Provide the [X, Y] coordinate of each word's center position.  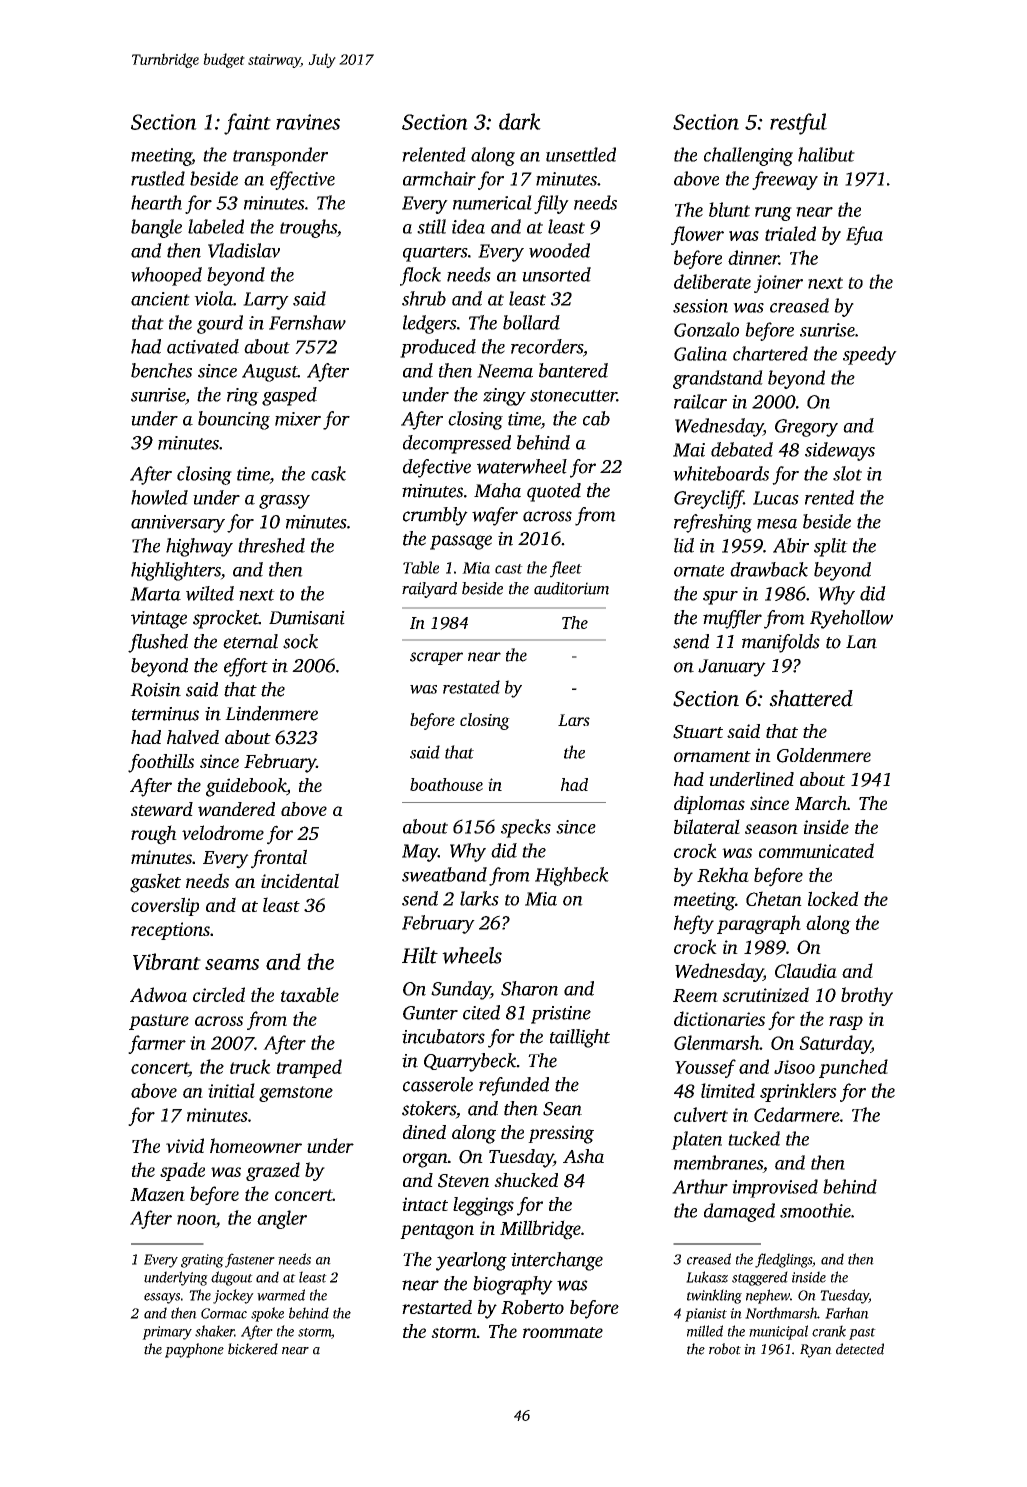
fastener [250, 1260]
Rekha [723, 874]
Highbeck [572, 876]
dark [520, 121]
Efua [864, 235]
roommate [563, 1332]
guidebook [246, 787]
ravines [308, 122]
